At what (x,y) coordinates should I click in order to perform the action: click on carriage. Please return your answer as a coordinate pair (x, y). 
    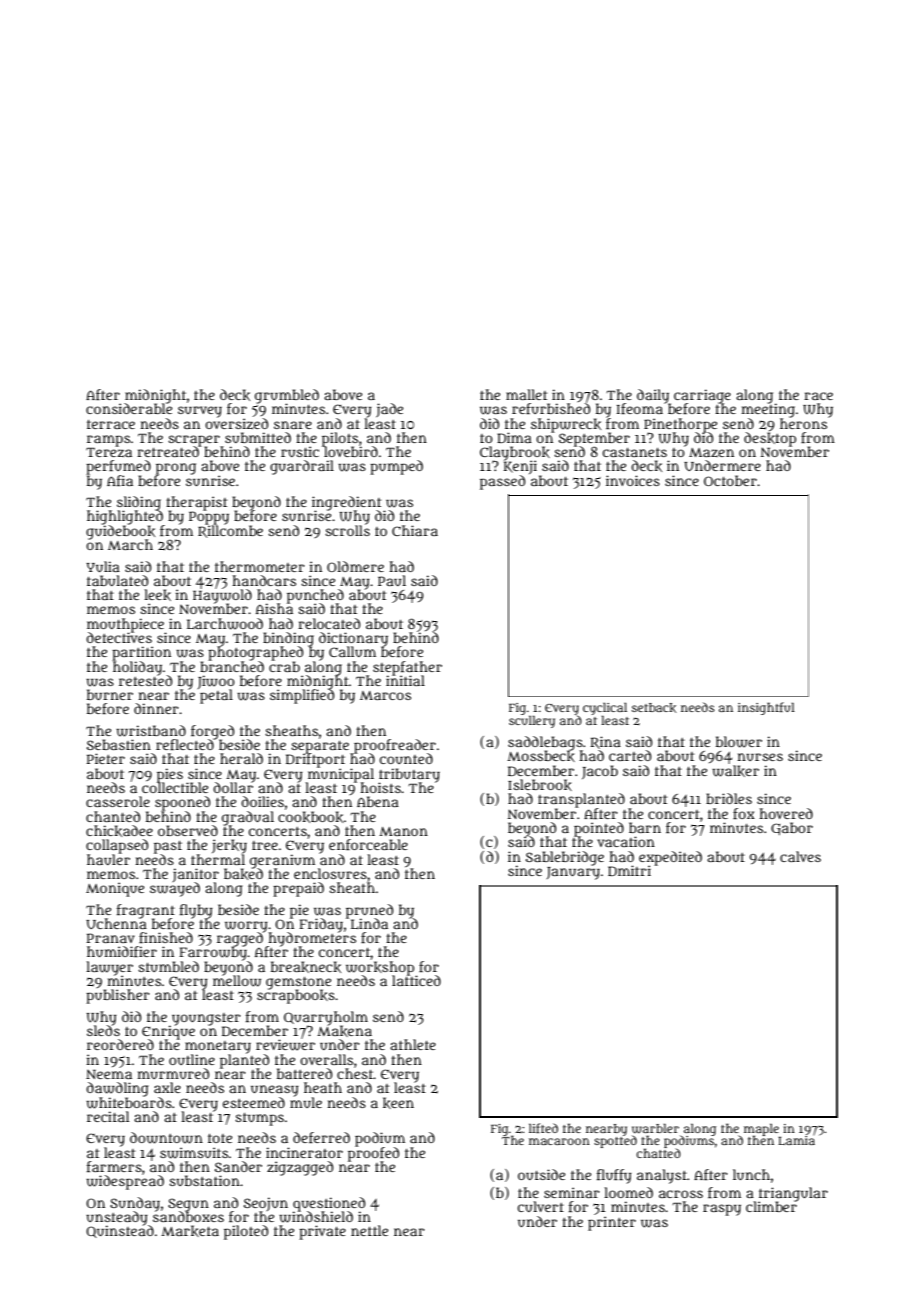
    Looking at the image, I should click on (702, 396).
